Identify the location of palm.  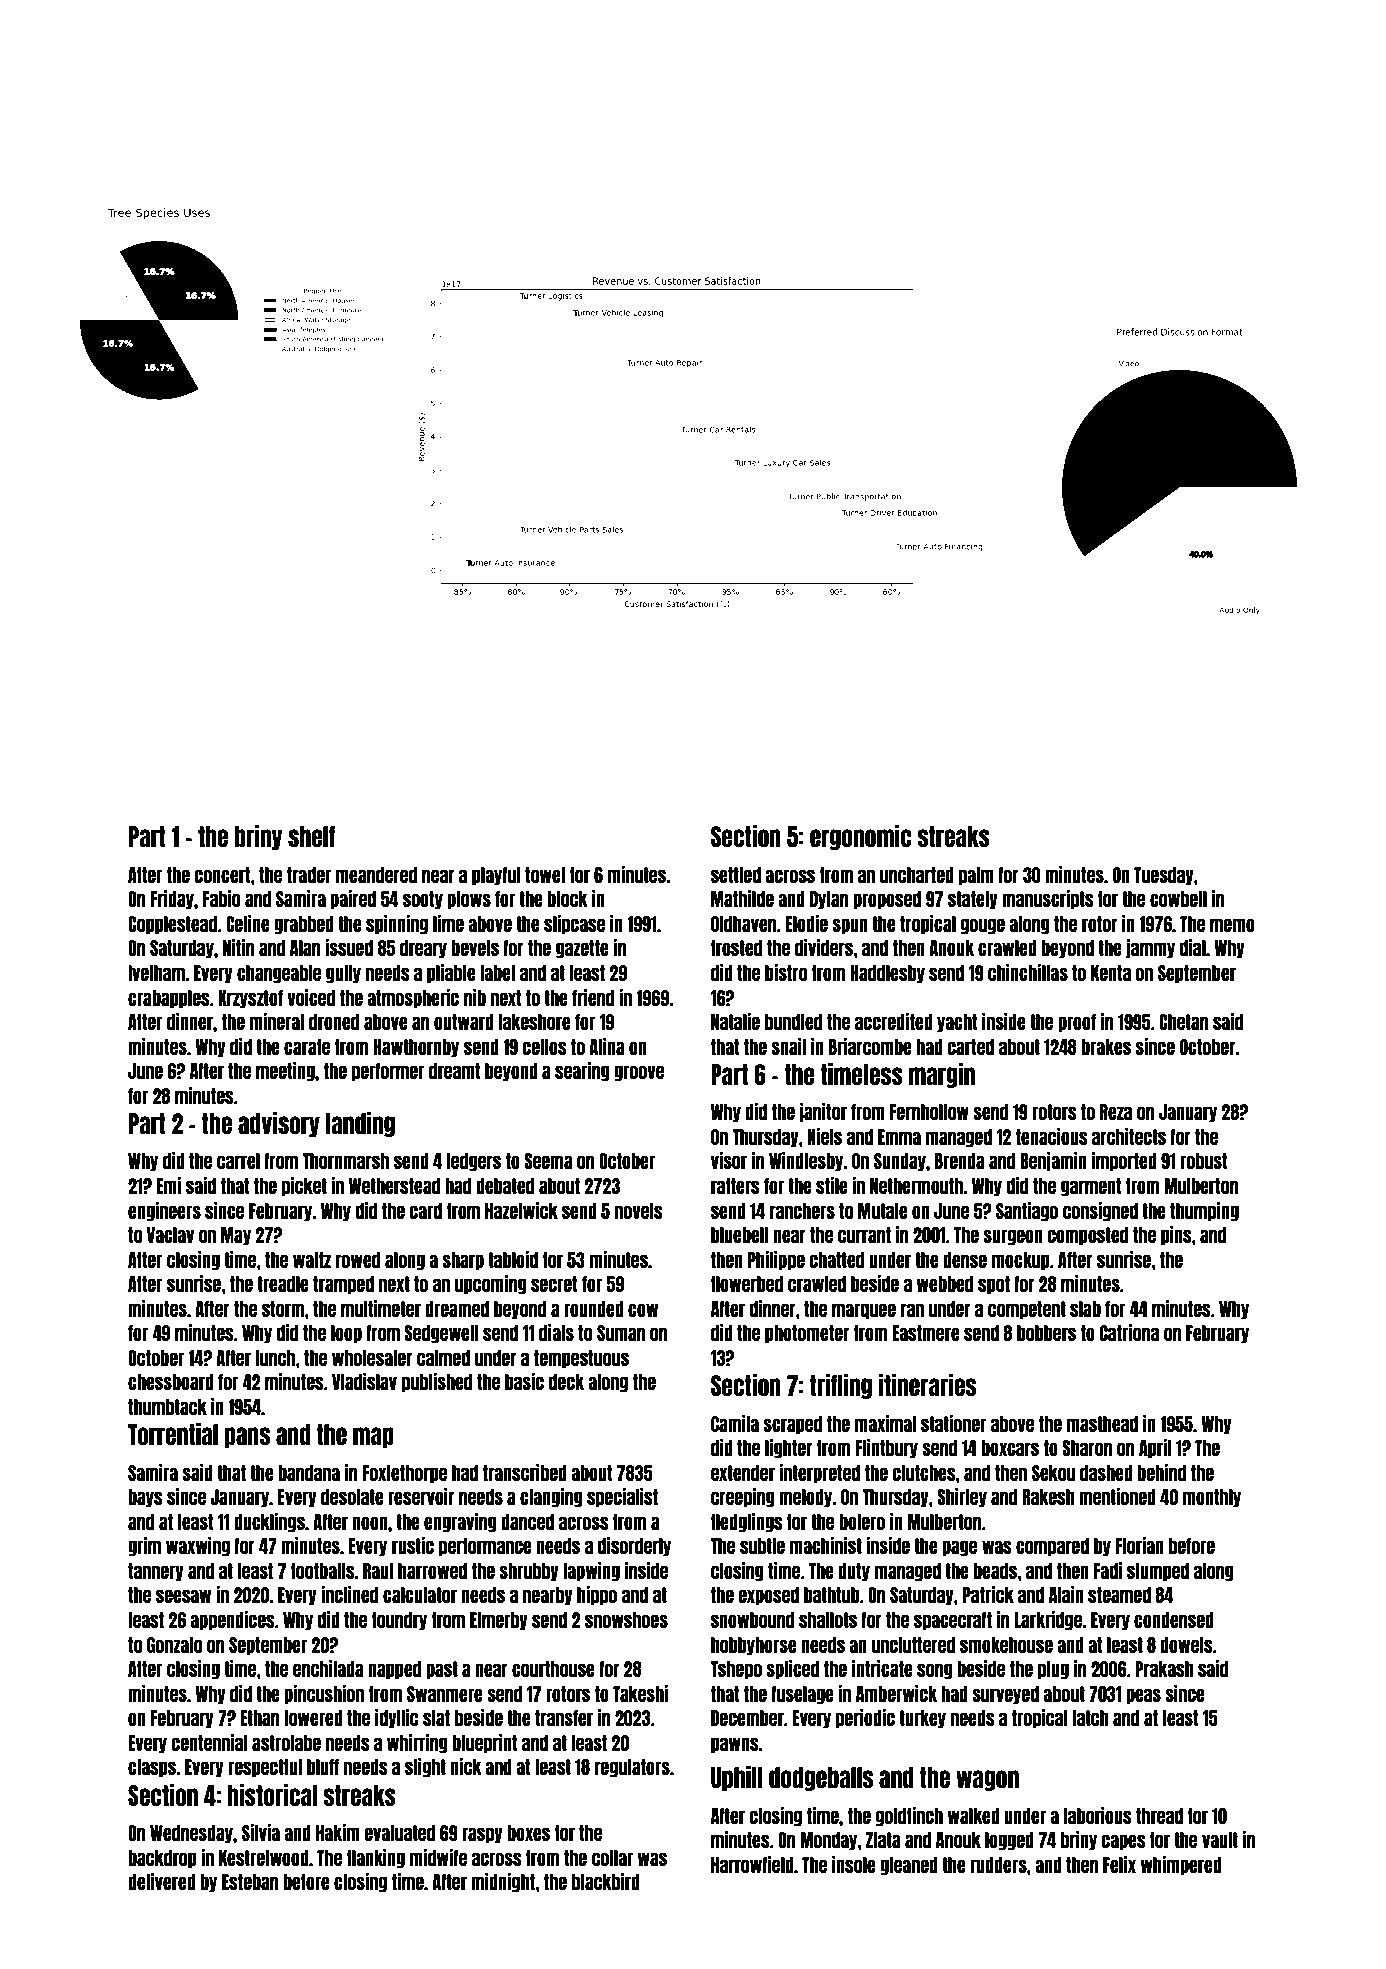
(976, 876).
